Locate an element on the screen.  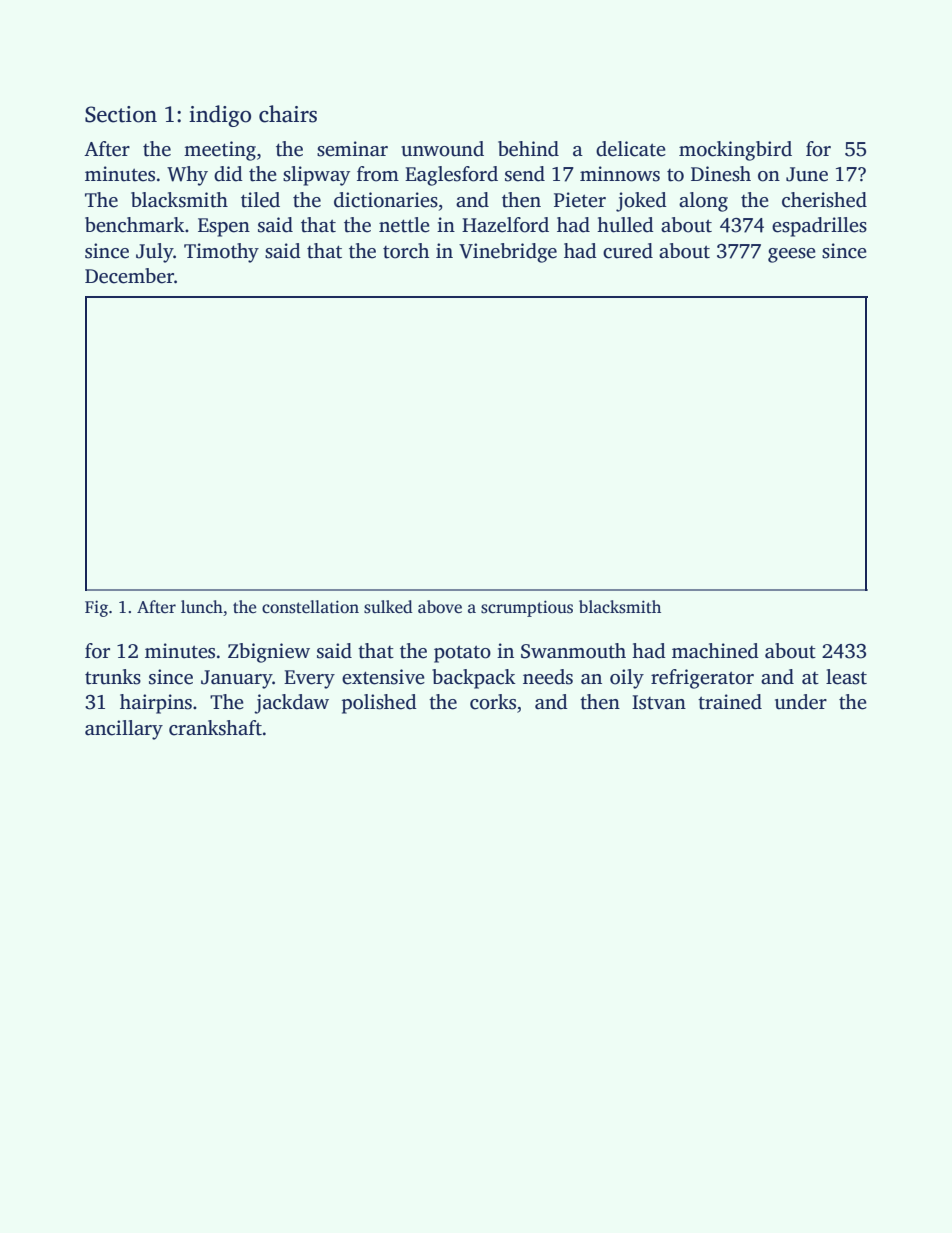
Vinebridge is located at coordinates (508, 253).
